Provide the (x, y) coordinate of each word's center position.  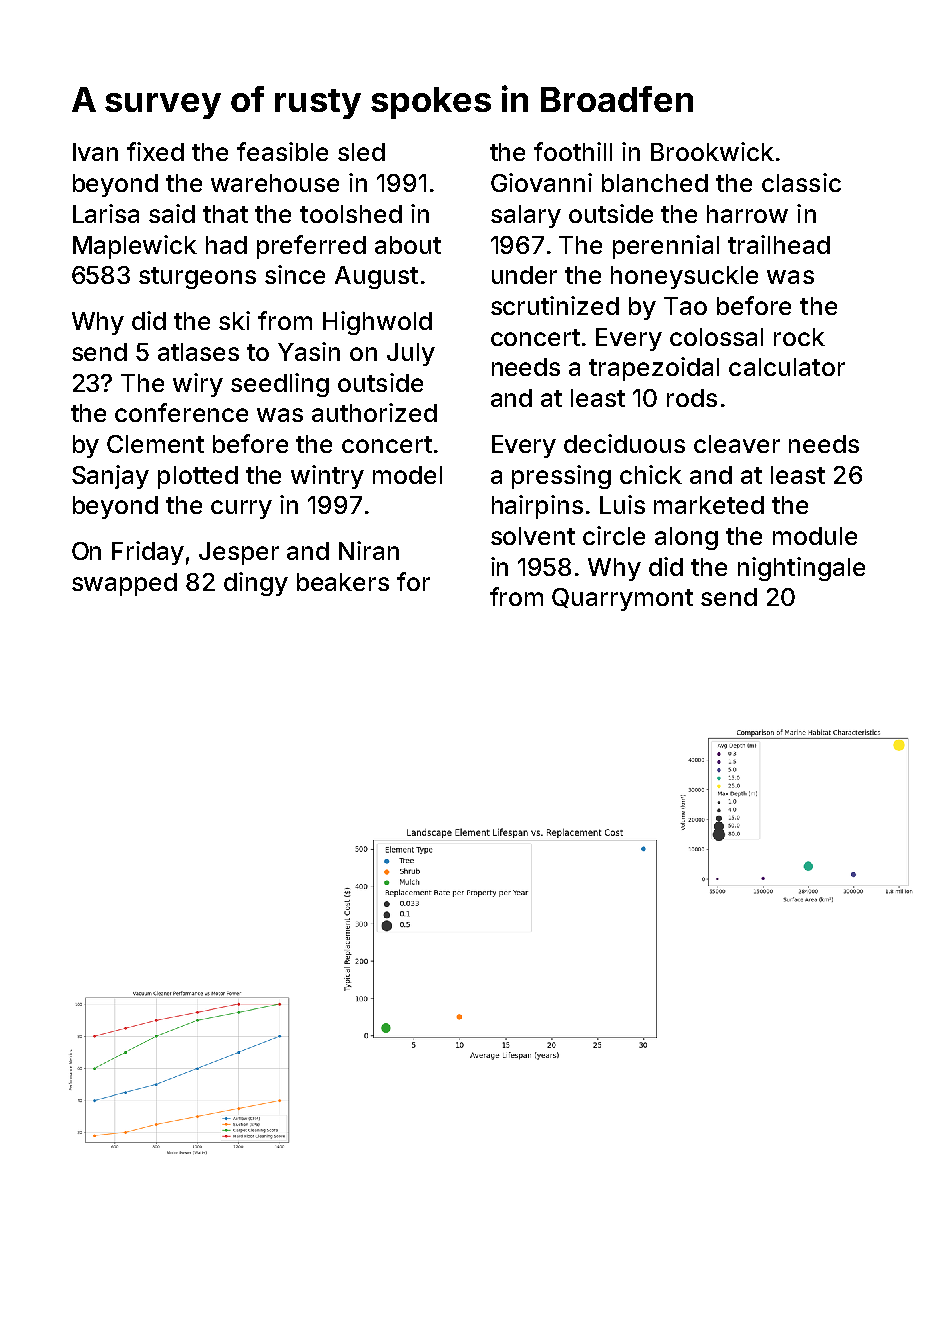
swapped (124, 584)
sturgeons (197, 278)
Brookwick (712, 151)
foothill (573, 151)
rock (799, 337)
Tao (685, 306)
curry (241, 509)
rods (692, 398)
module (815, 536)
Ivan (95, 152)
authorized (374, 412)
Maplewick (135, 247)
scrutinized (555, 305)
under (524, 275)
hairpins (537, 507)
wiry (198, 385)
